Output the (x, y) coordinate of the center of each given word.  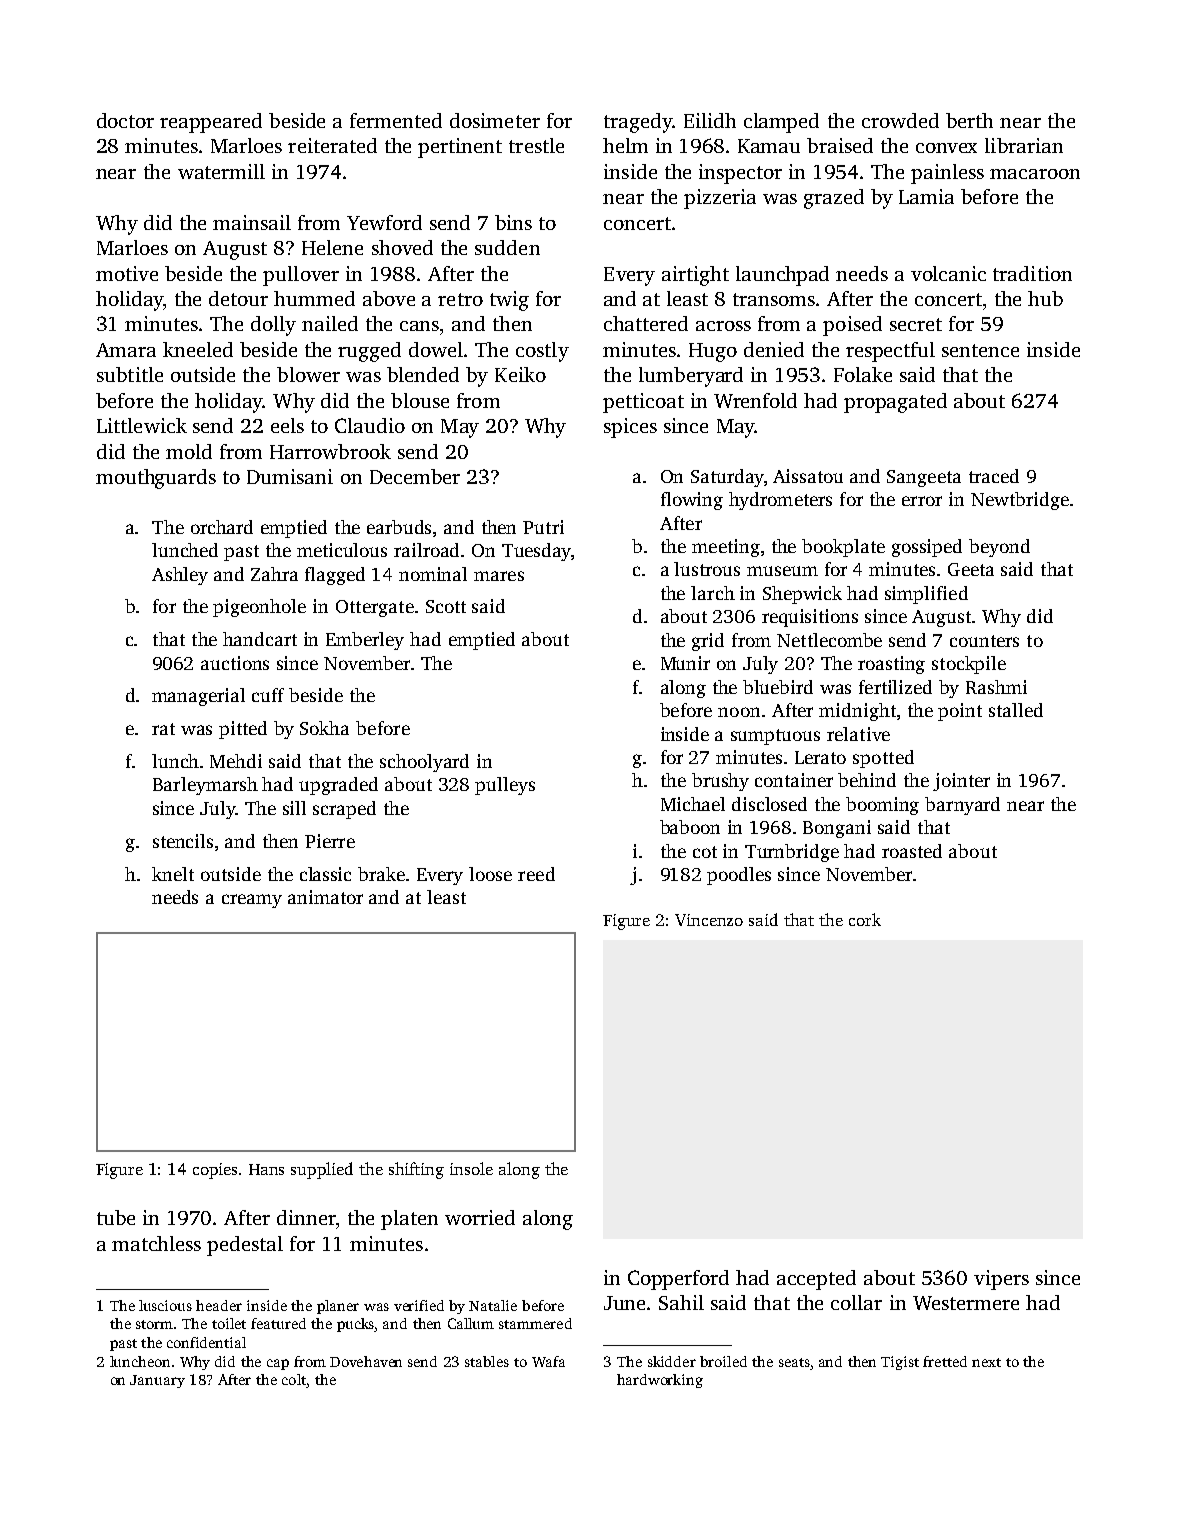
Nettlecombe (829, 640)
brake (381, 874)
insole (471, 1168)
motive (127, 273)
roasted (912, 851)
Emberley (365, 641)
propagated (895, 403)
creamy (252, 901)
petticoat (643, 403)
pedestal (245, 1246)
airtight (695, 276)
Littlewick (142, 425)
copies (215, 1171)
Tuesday (536, 552)
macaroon (1035, 174)
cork (865, 919)
